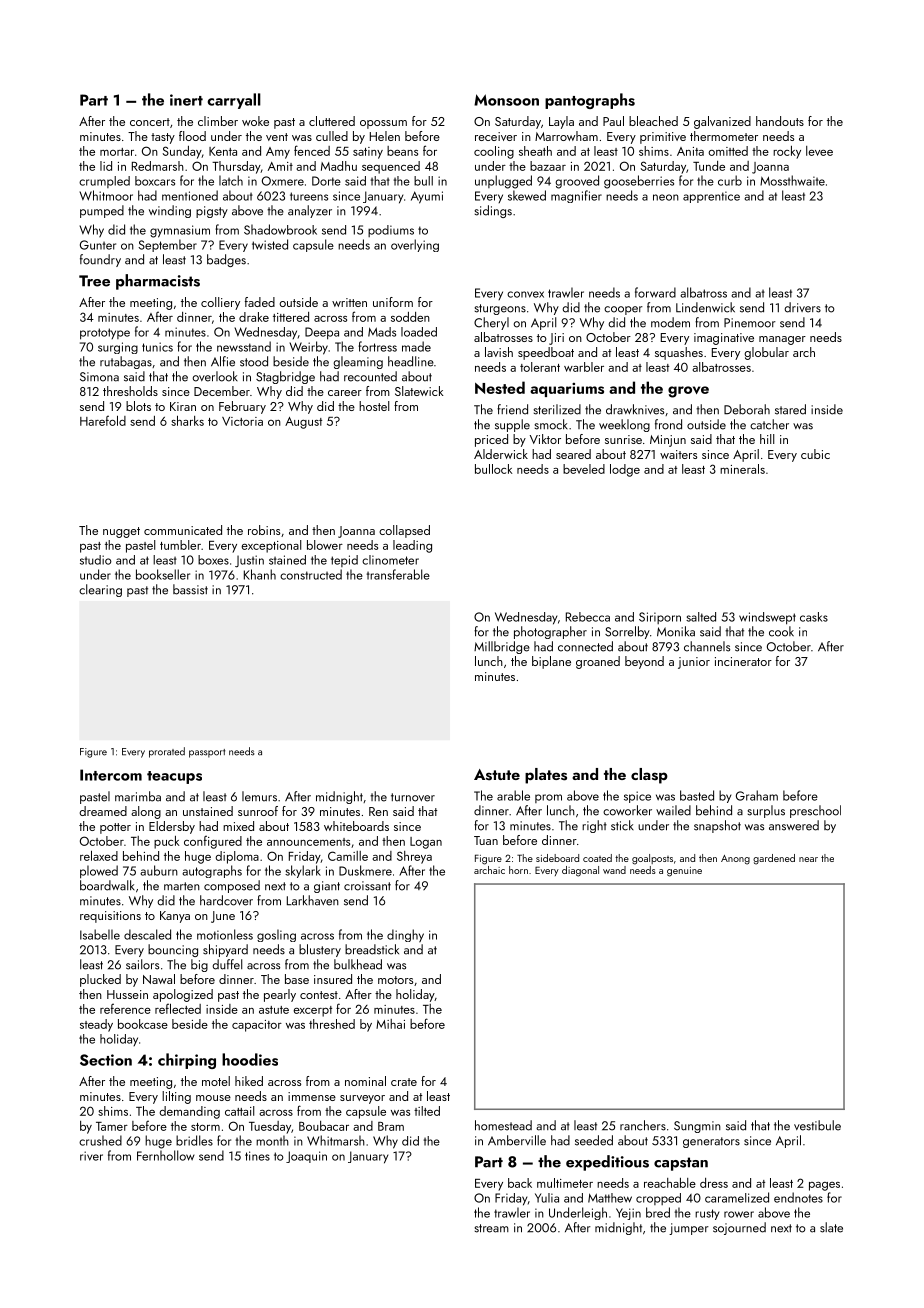  I want to click on Nested, so click(500, 387).
